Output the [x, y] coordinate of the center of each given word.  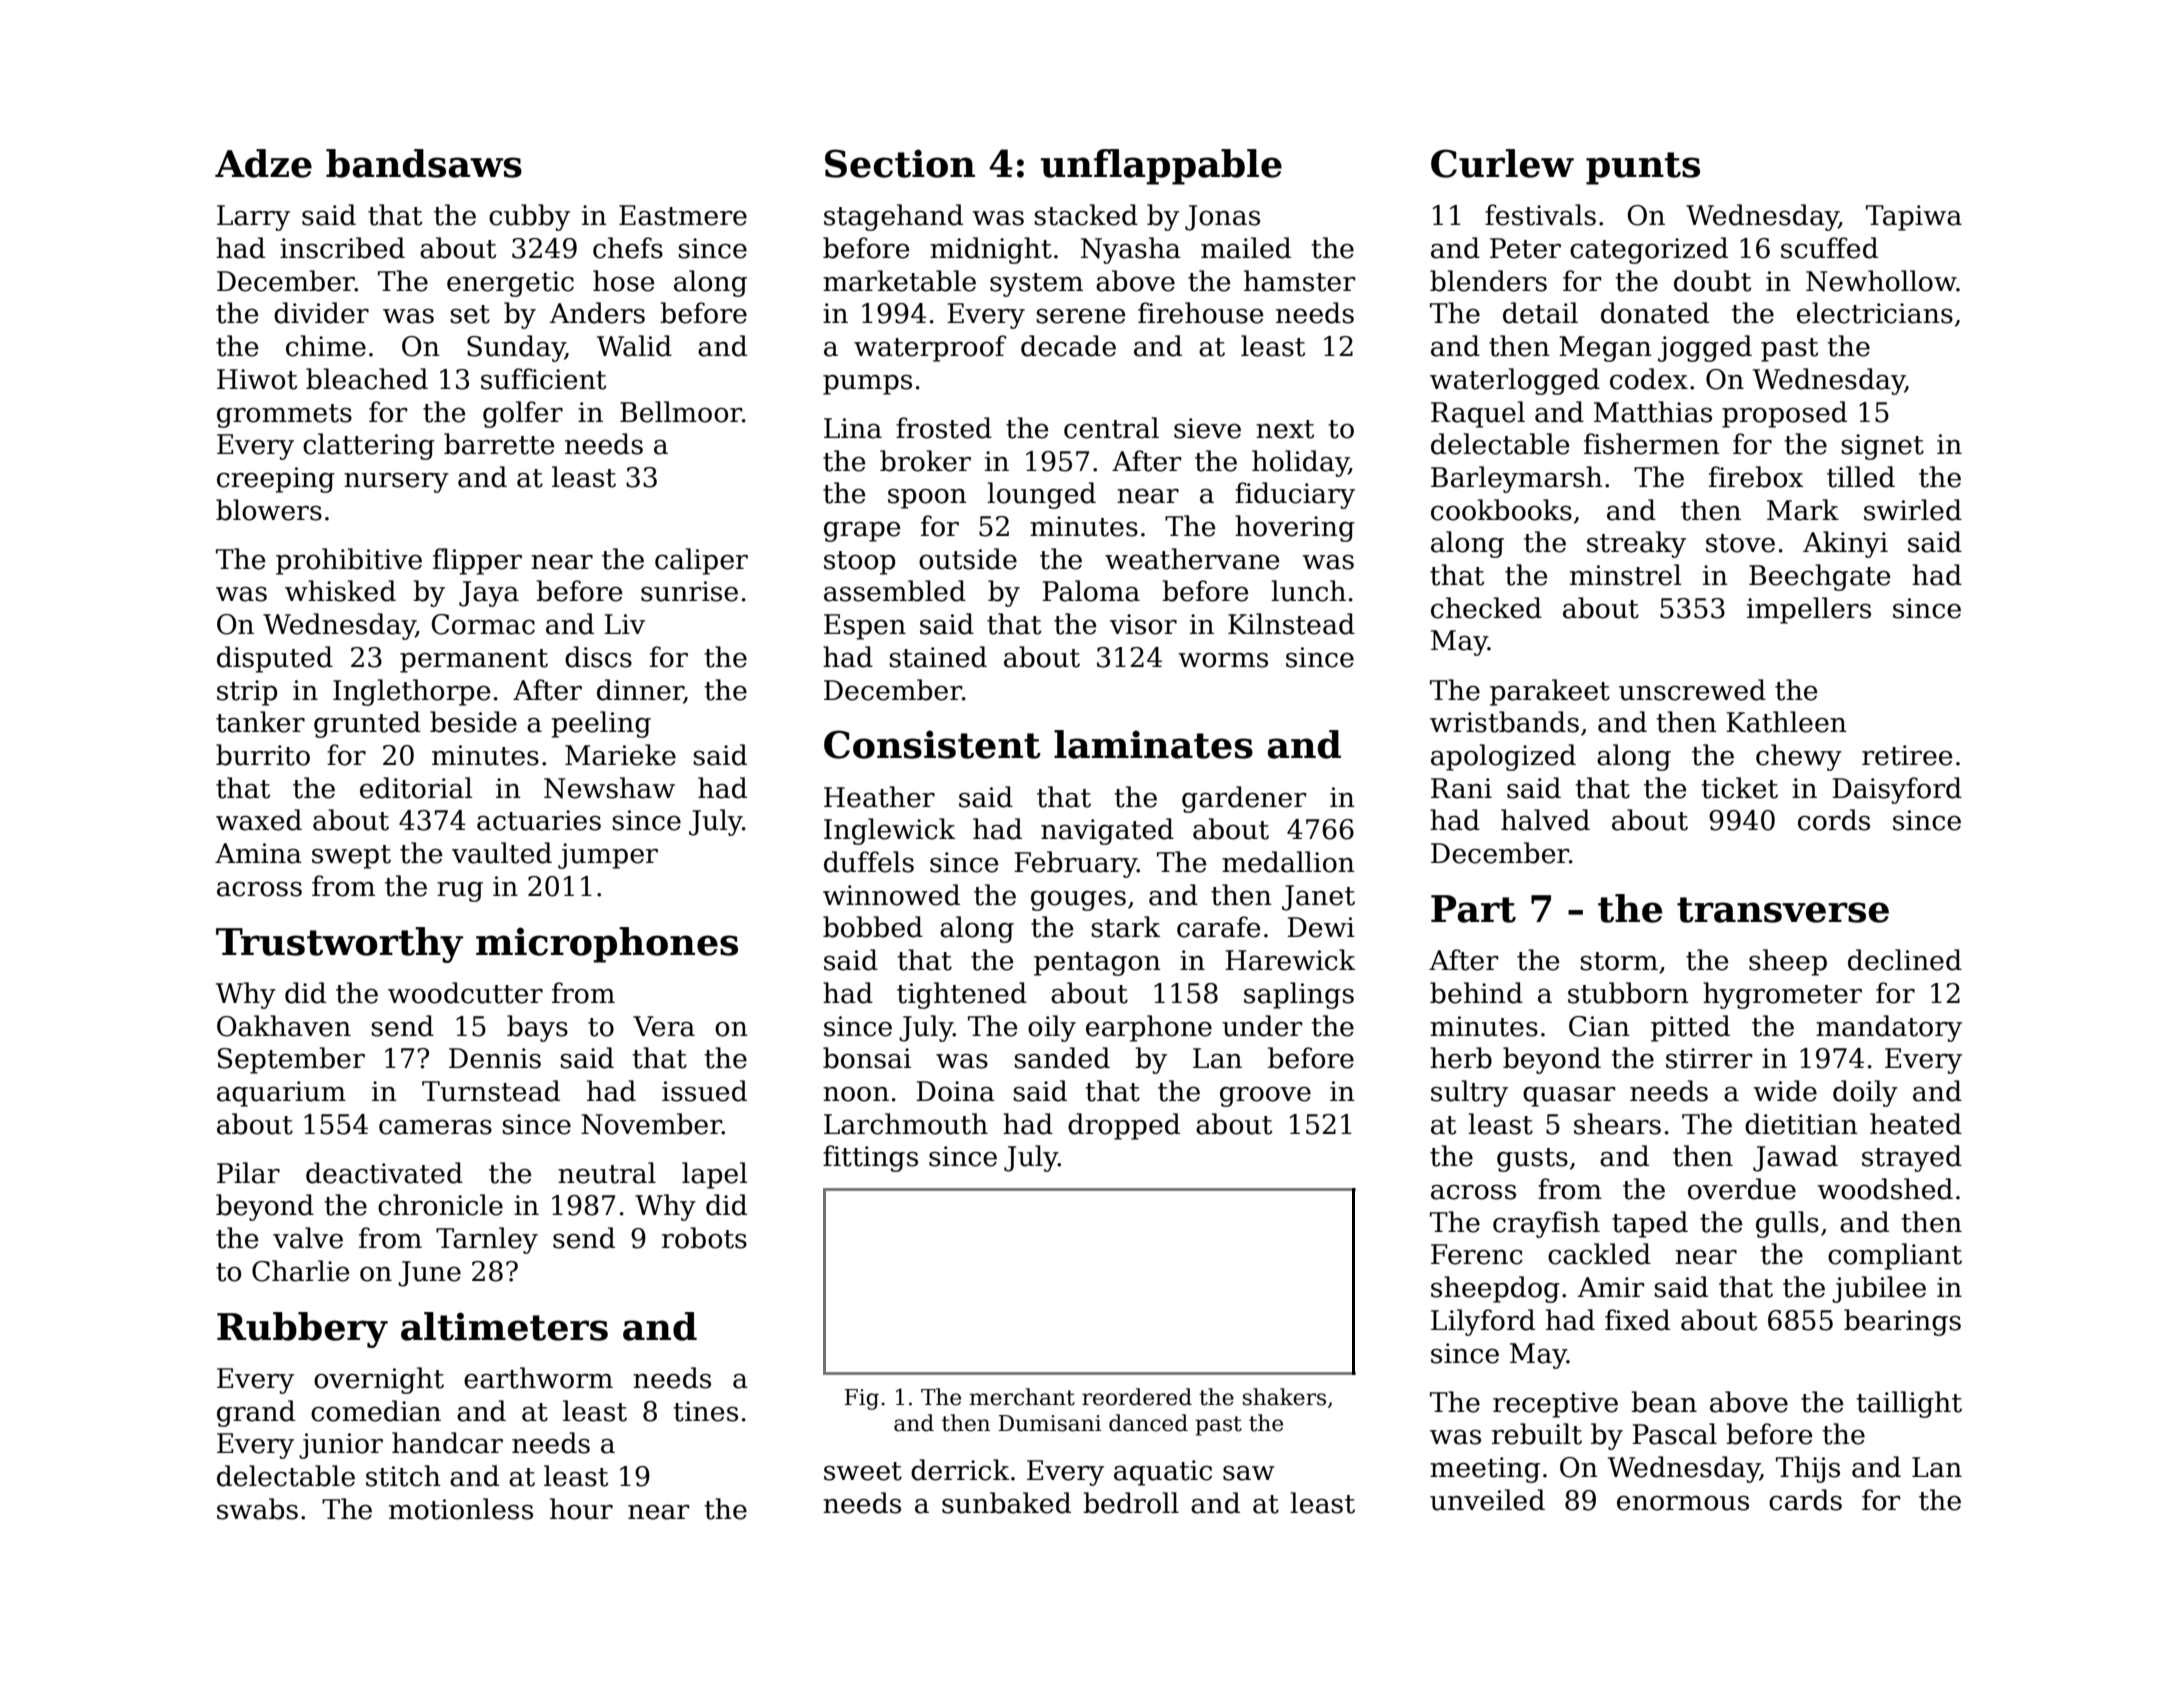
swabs [257, 1509]
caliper [701, 561]
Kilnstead [1291, 624]
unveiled [1487, 1500]
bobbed [873, 927]
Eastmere [683, 215]
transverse [1783, 910]
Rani [1461, 788]
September [291, 1060]
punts [1643, 168]
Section [900, 163]
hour [581, 1509]
